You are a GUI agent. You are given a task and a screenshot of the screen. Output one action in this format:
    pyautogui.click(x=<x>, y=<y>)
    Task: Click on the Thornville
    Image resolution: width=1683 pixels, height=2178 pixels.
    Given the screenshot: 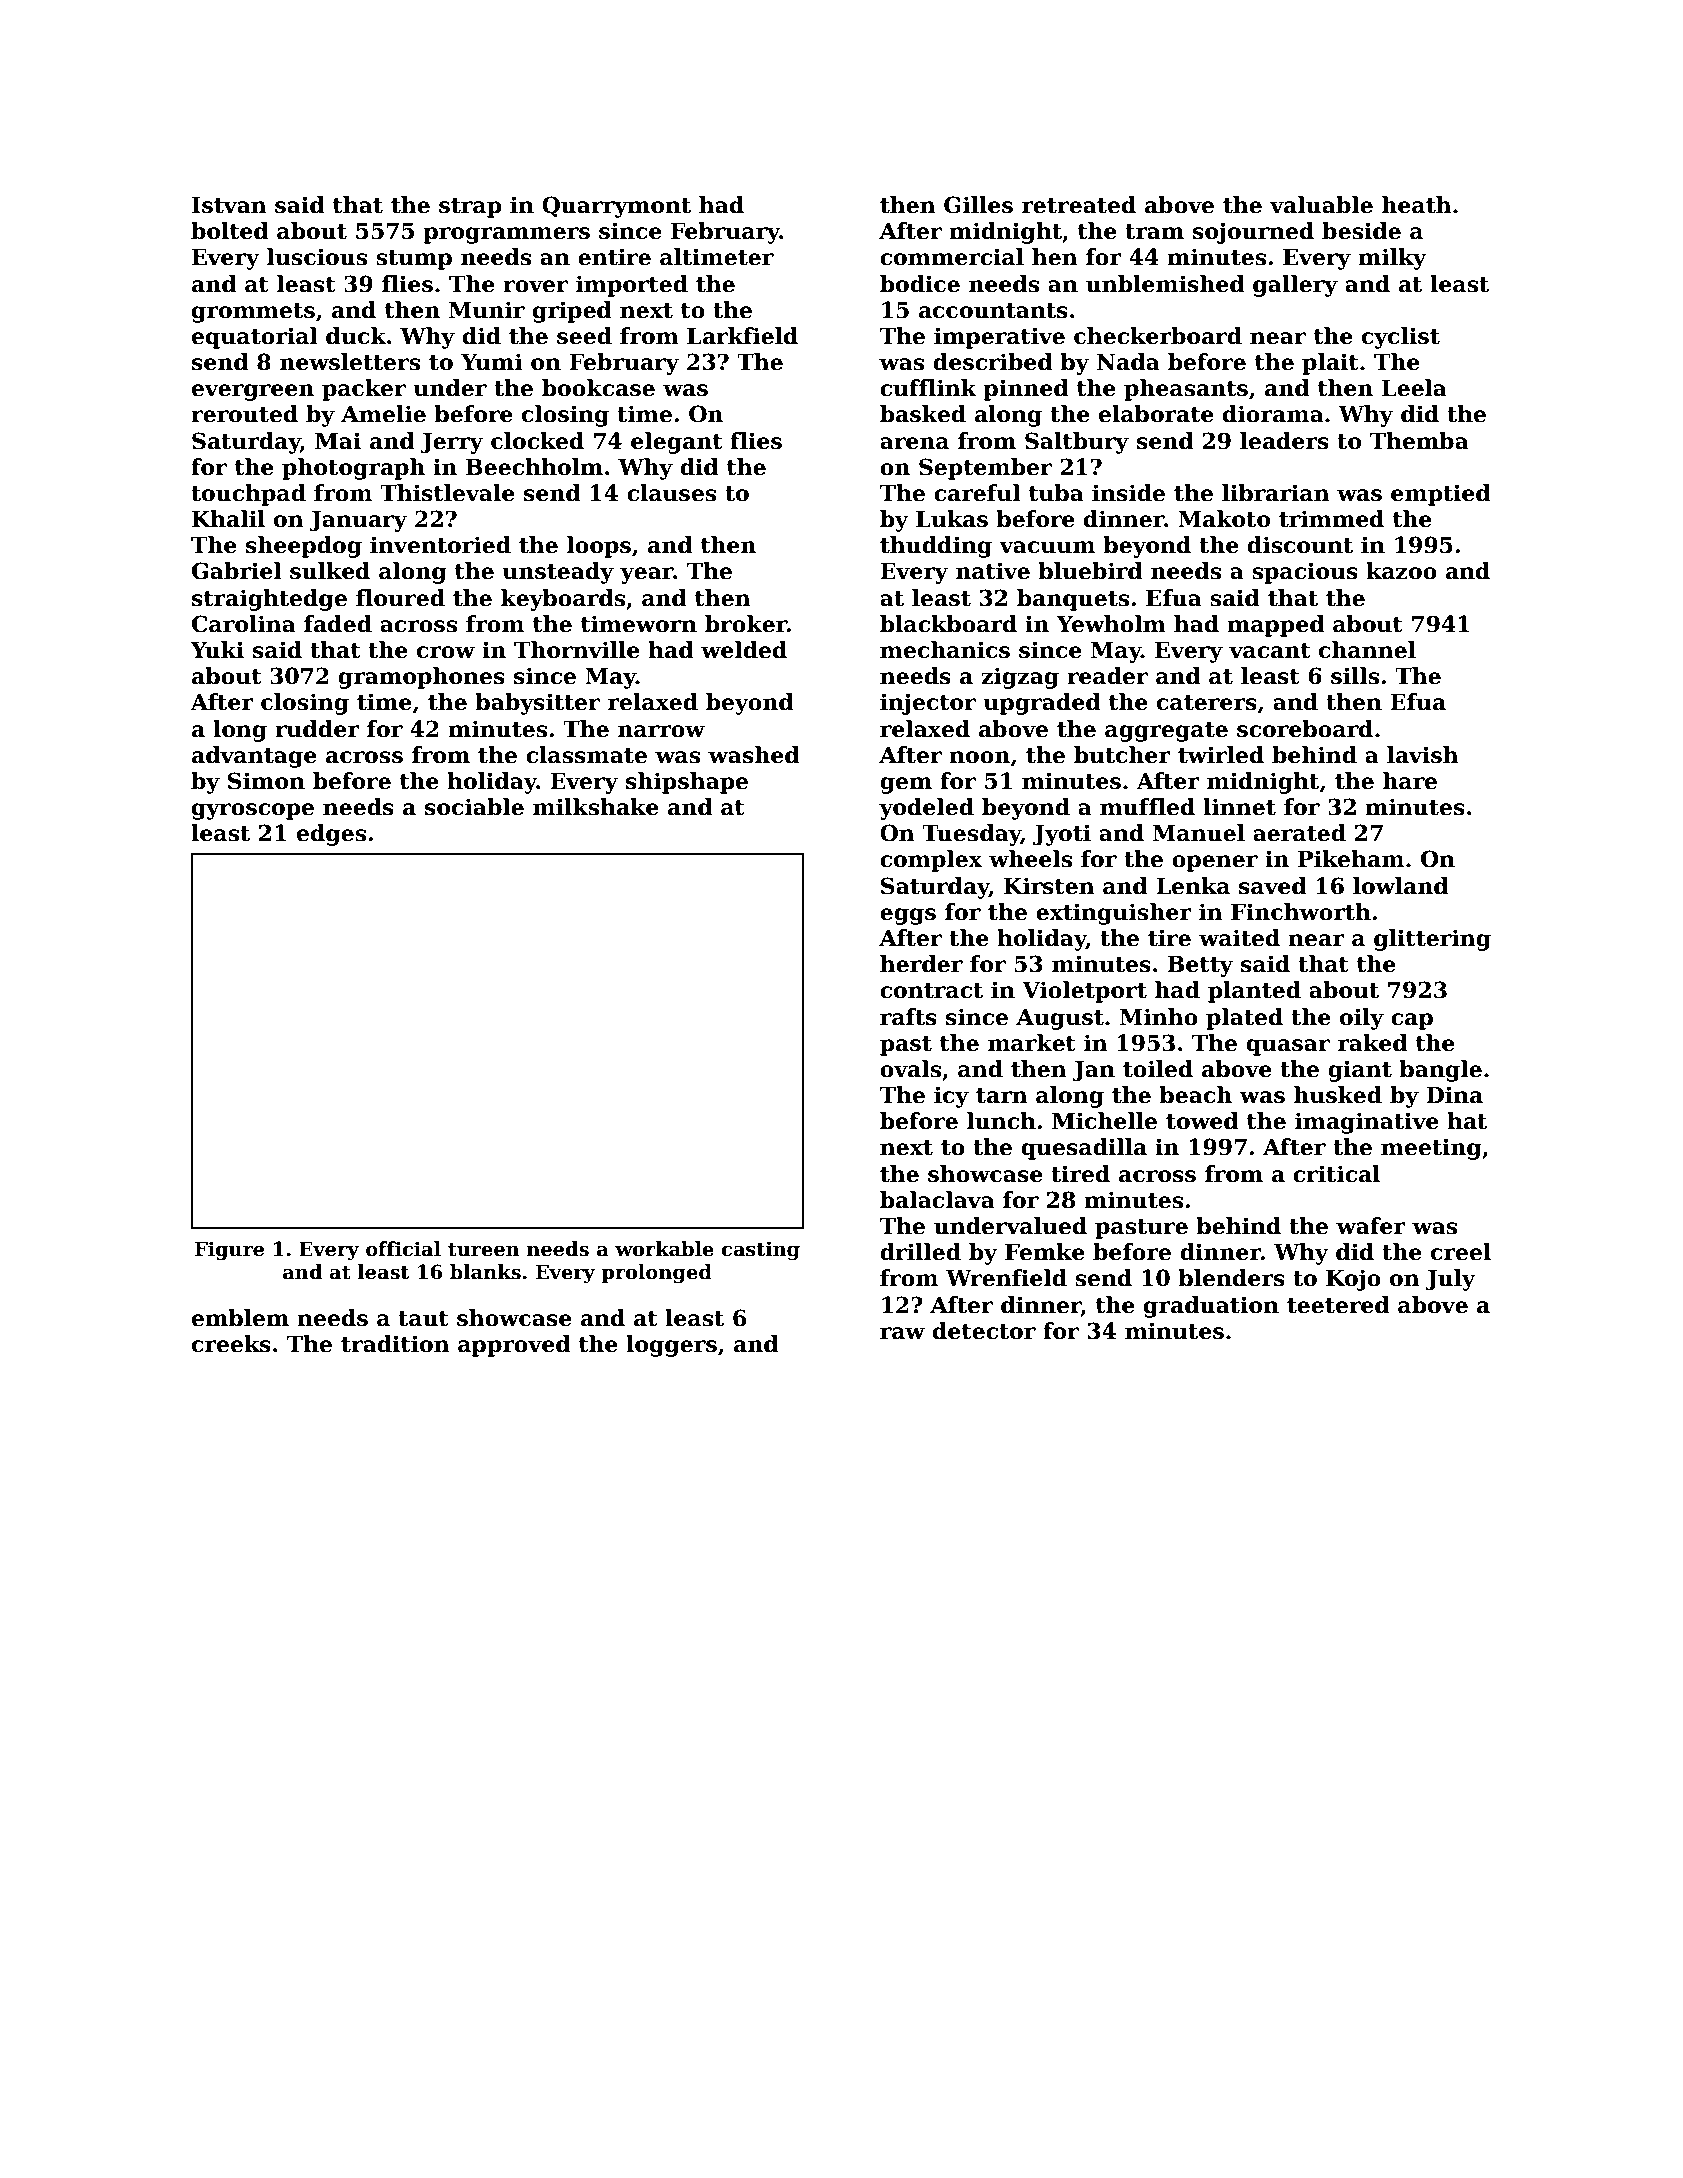 What is the action you would take?
    pyautogui.click(x=577, y=650)
